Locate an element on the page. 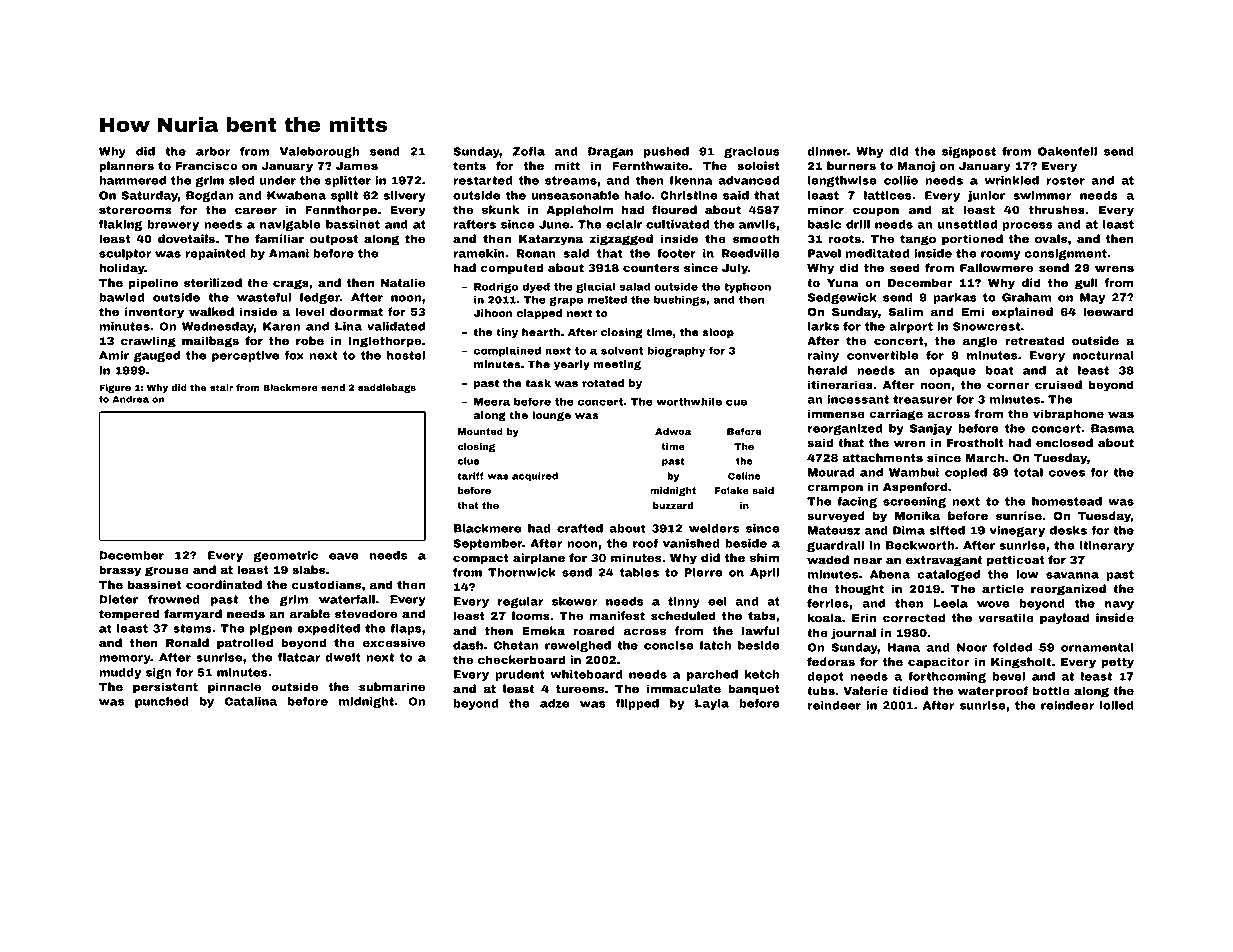 This page has width=1233, height=952. Frostholt is located at coordinates (975, 442).
